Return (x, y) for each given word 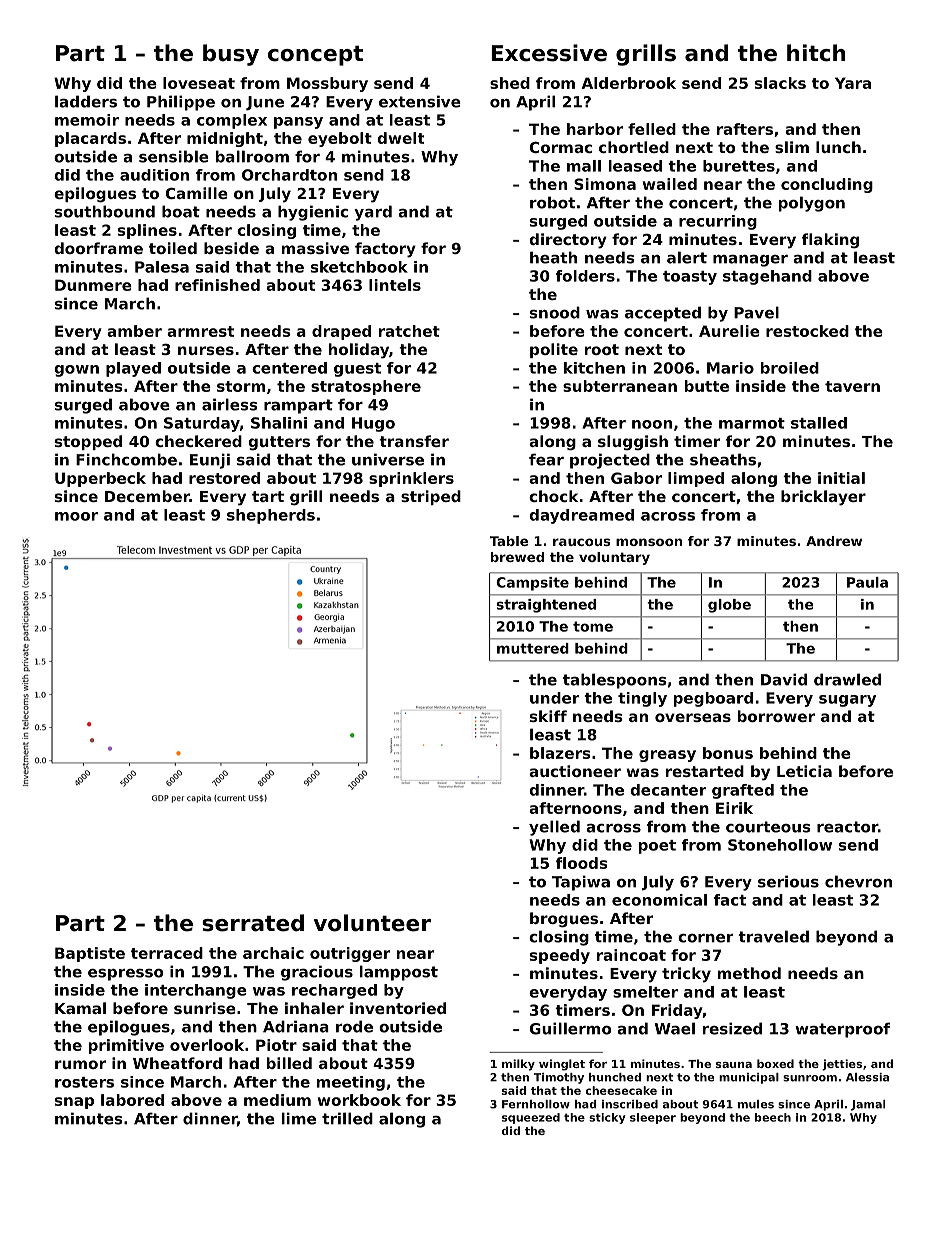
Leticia (804, 771)
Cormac (561, 147)
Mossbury (327, 84)
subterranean (620, 386)
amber (134, 331)
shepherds (271, 516)
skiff (548, 716)
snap (74, 1103)
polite (554, 350)
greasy (667, 756)
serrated (253, 923)
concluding (827, 185)
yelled (554, 828)
